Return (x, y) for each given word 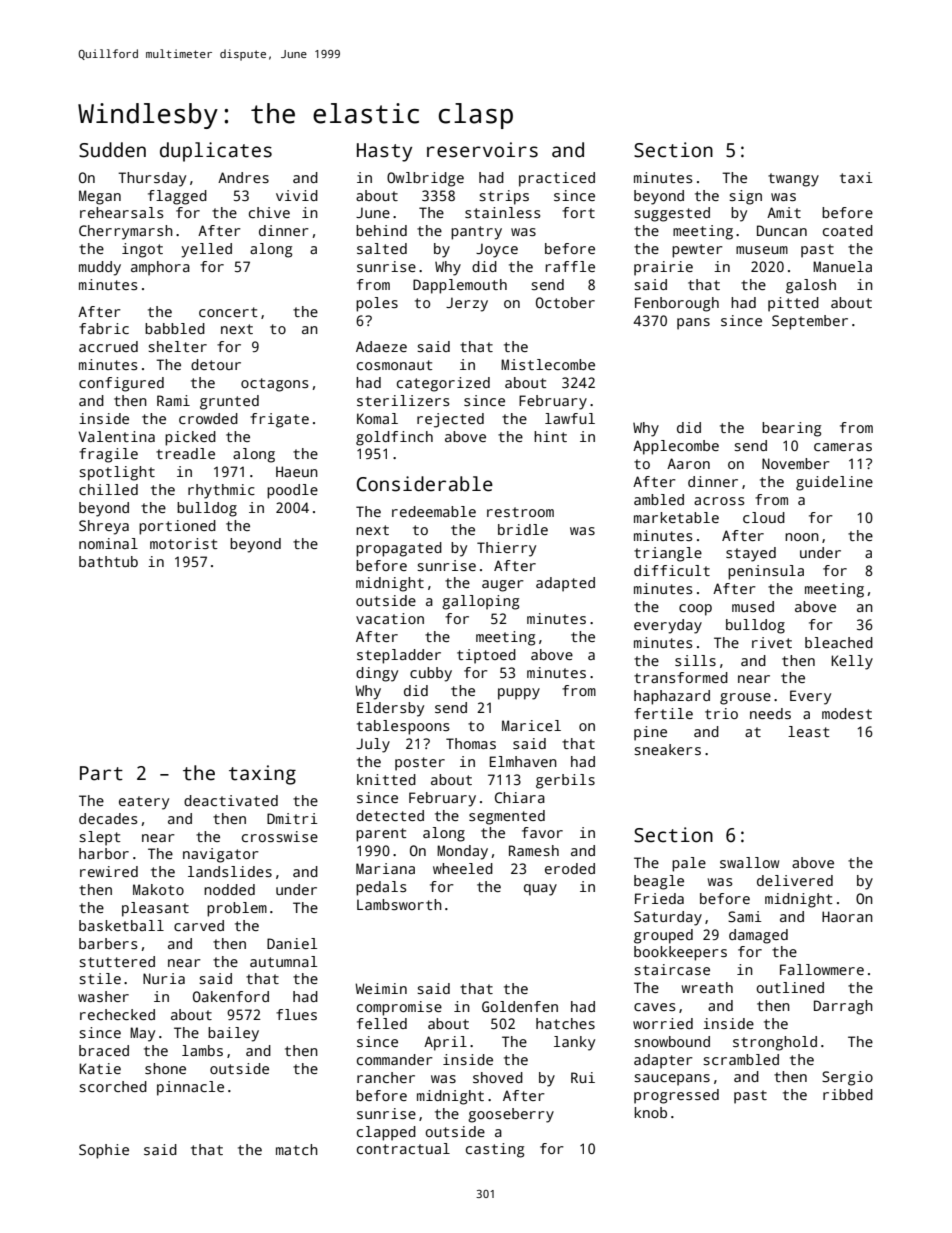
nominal (108, 543)
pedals (381, 888)
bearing (791, 429)
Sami (745, 916)
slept (100, 838)
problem (237, 909)
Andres (243, 177)
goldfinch (394, 438)
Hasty (384, 152)
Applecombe (676, 447)
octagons (274, 385)
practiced (557, 179)
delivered (795, 880)
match (297, 1149)
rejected (450, 420)
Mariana (385, 868)
